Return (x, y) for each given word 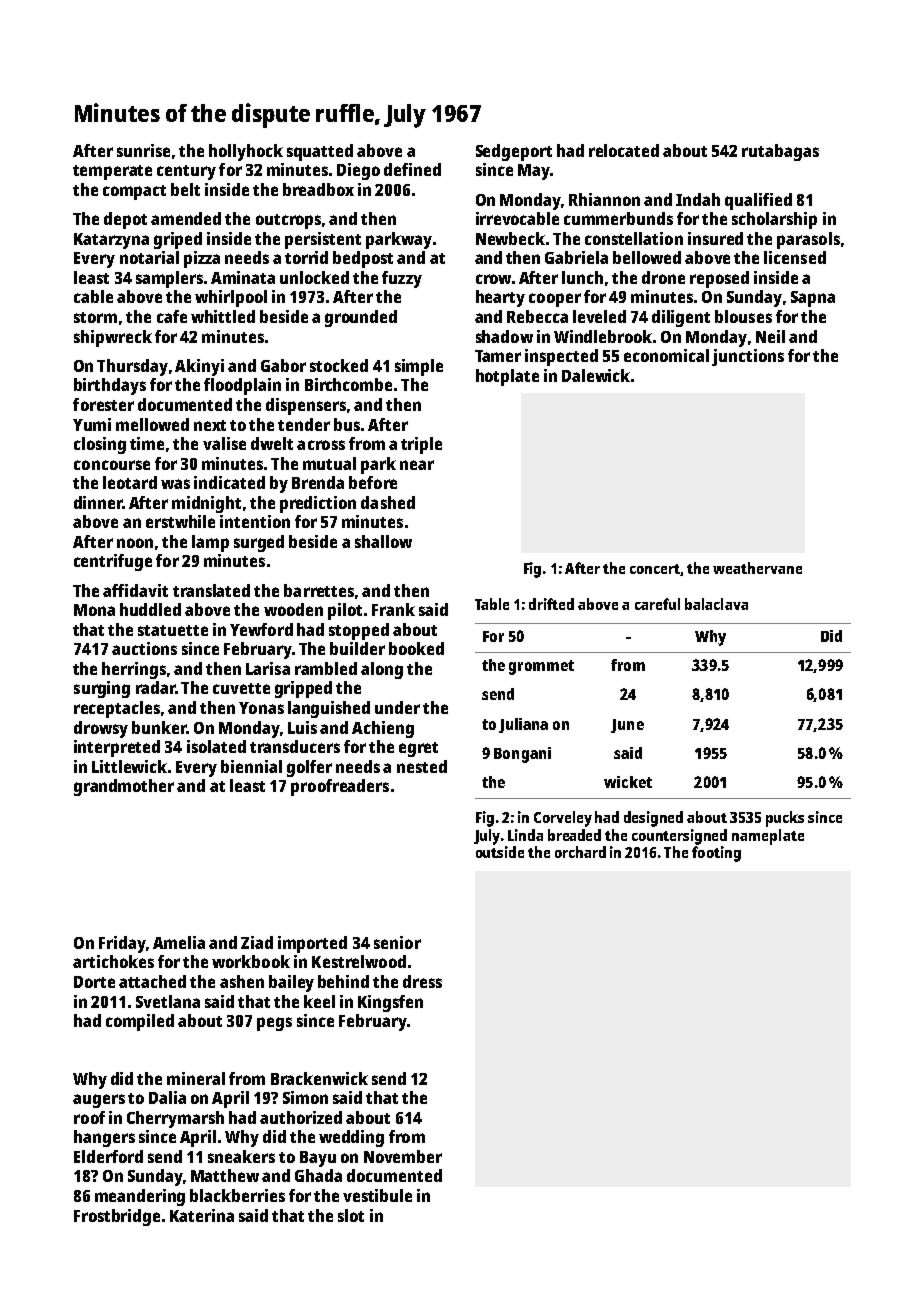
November (403, 1156)
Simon (305, 1097)
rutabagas (780, 152)
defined (412, 169)
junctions (748, 357)
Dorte (94, 982)
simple (419, 367)
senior (397, 942)
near (417, 465)
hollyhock (246, 152)
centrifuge (113, 562)
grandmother (124, 787)
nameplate (768, 837)
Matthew (225, 1175)
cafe (172, 316)
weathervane (757, 568)
